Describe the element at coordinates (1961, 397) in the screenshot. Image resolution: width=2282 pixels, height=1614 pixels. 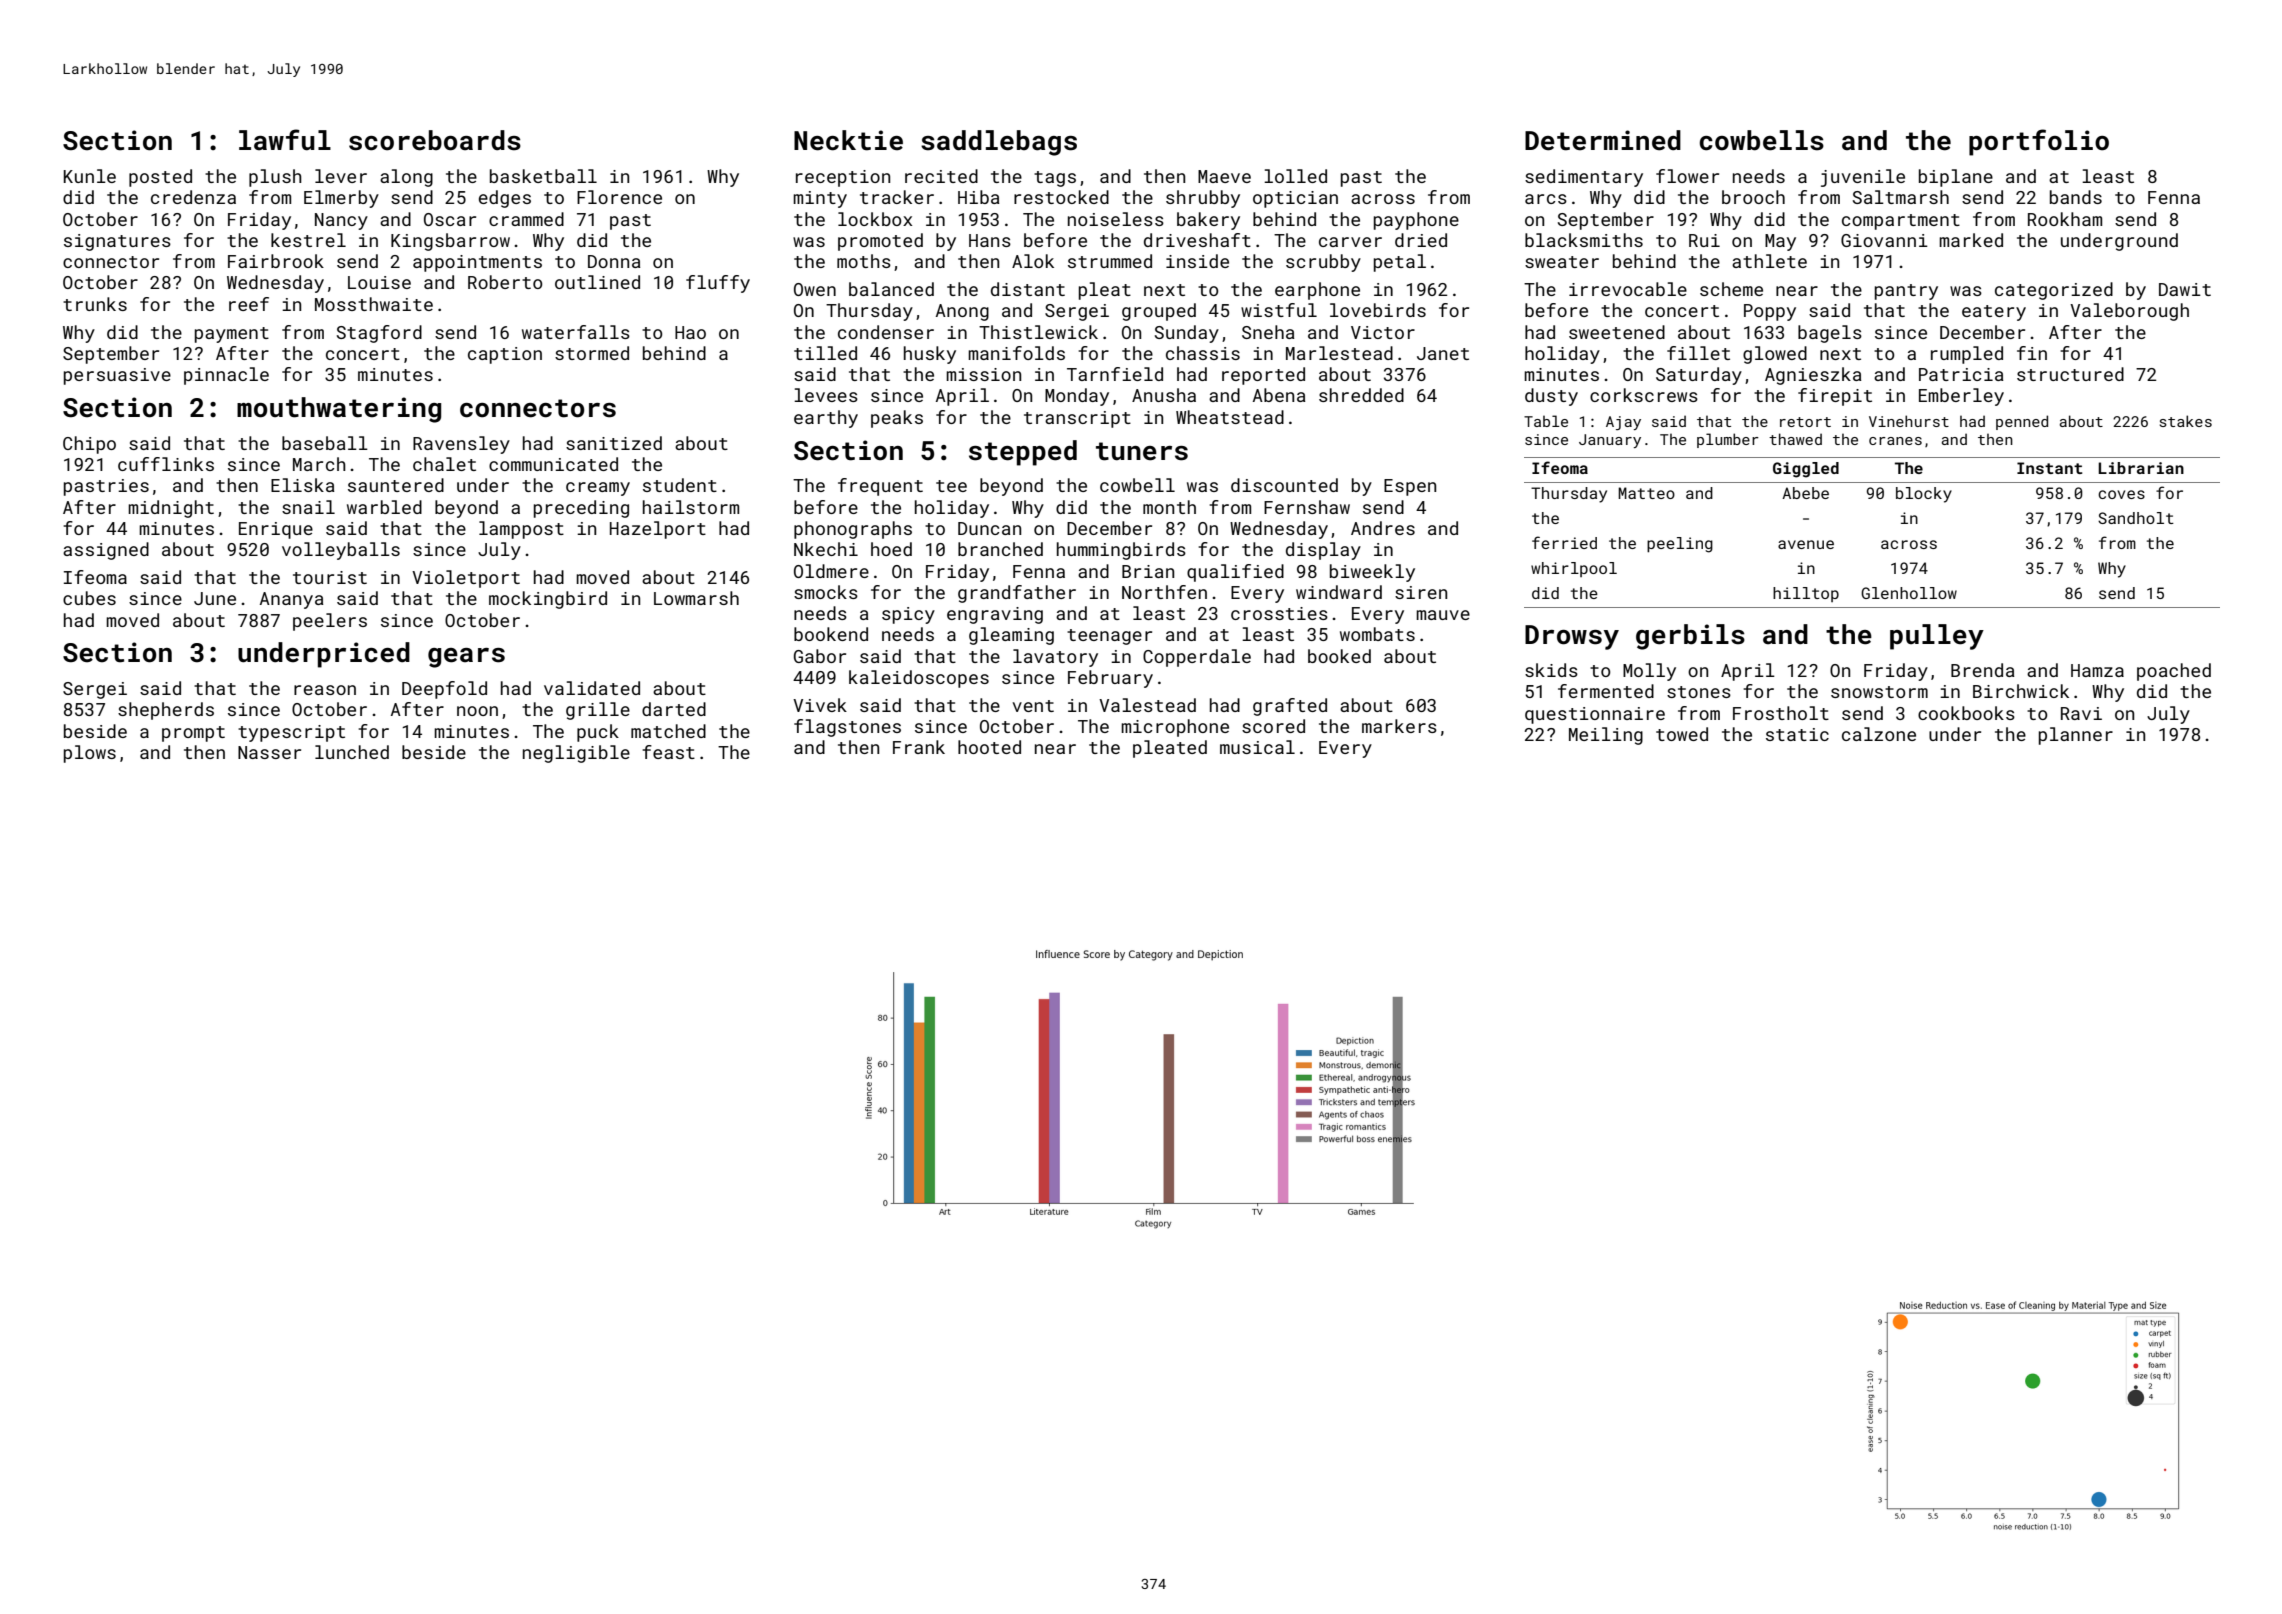
I see `Emberley` at that location.
